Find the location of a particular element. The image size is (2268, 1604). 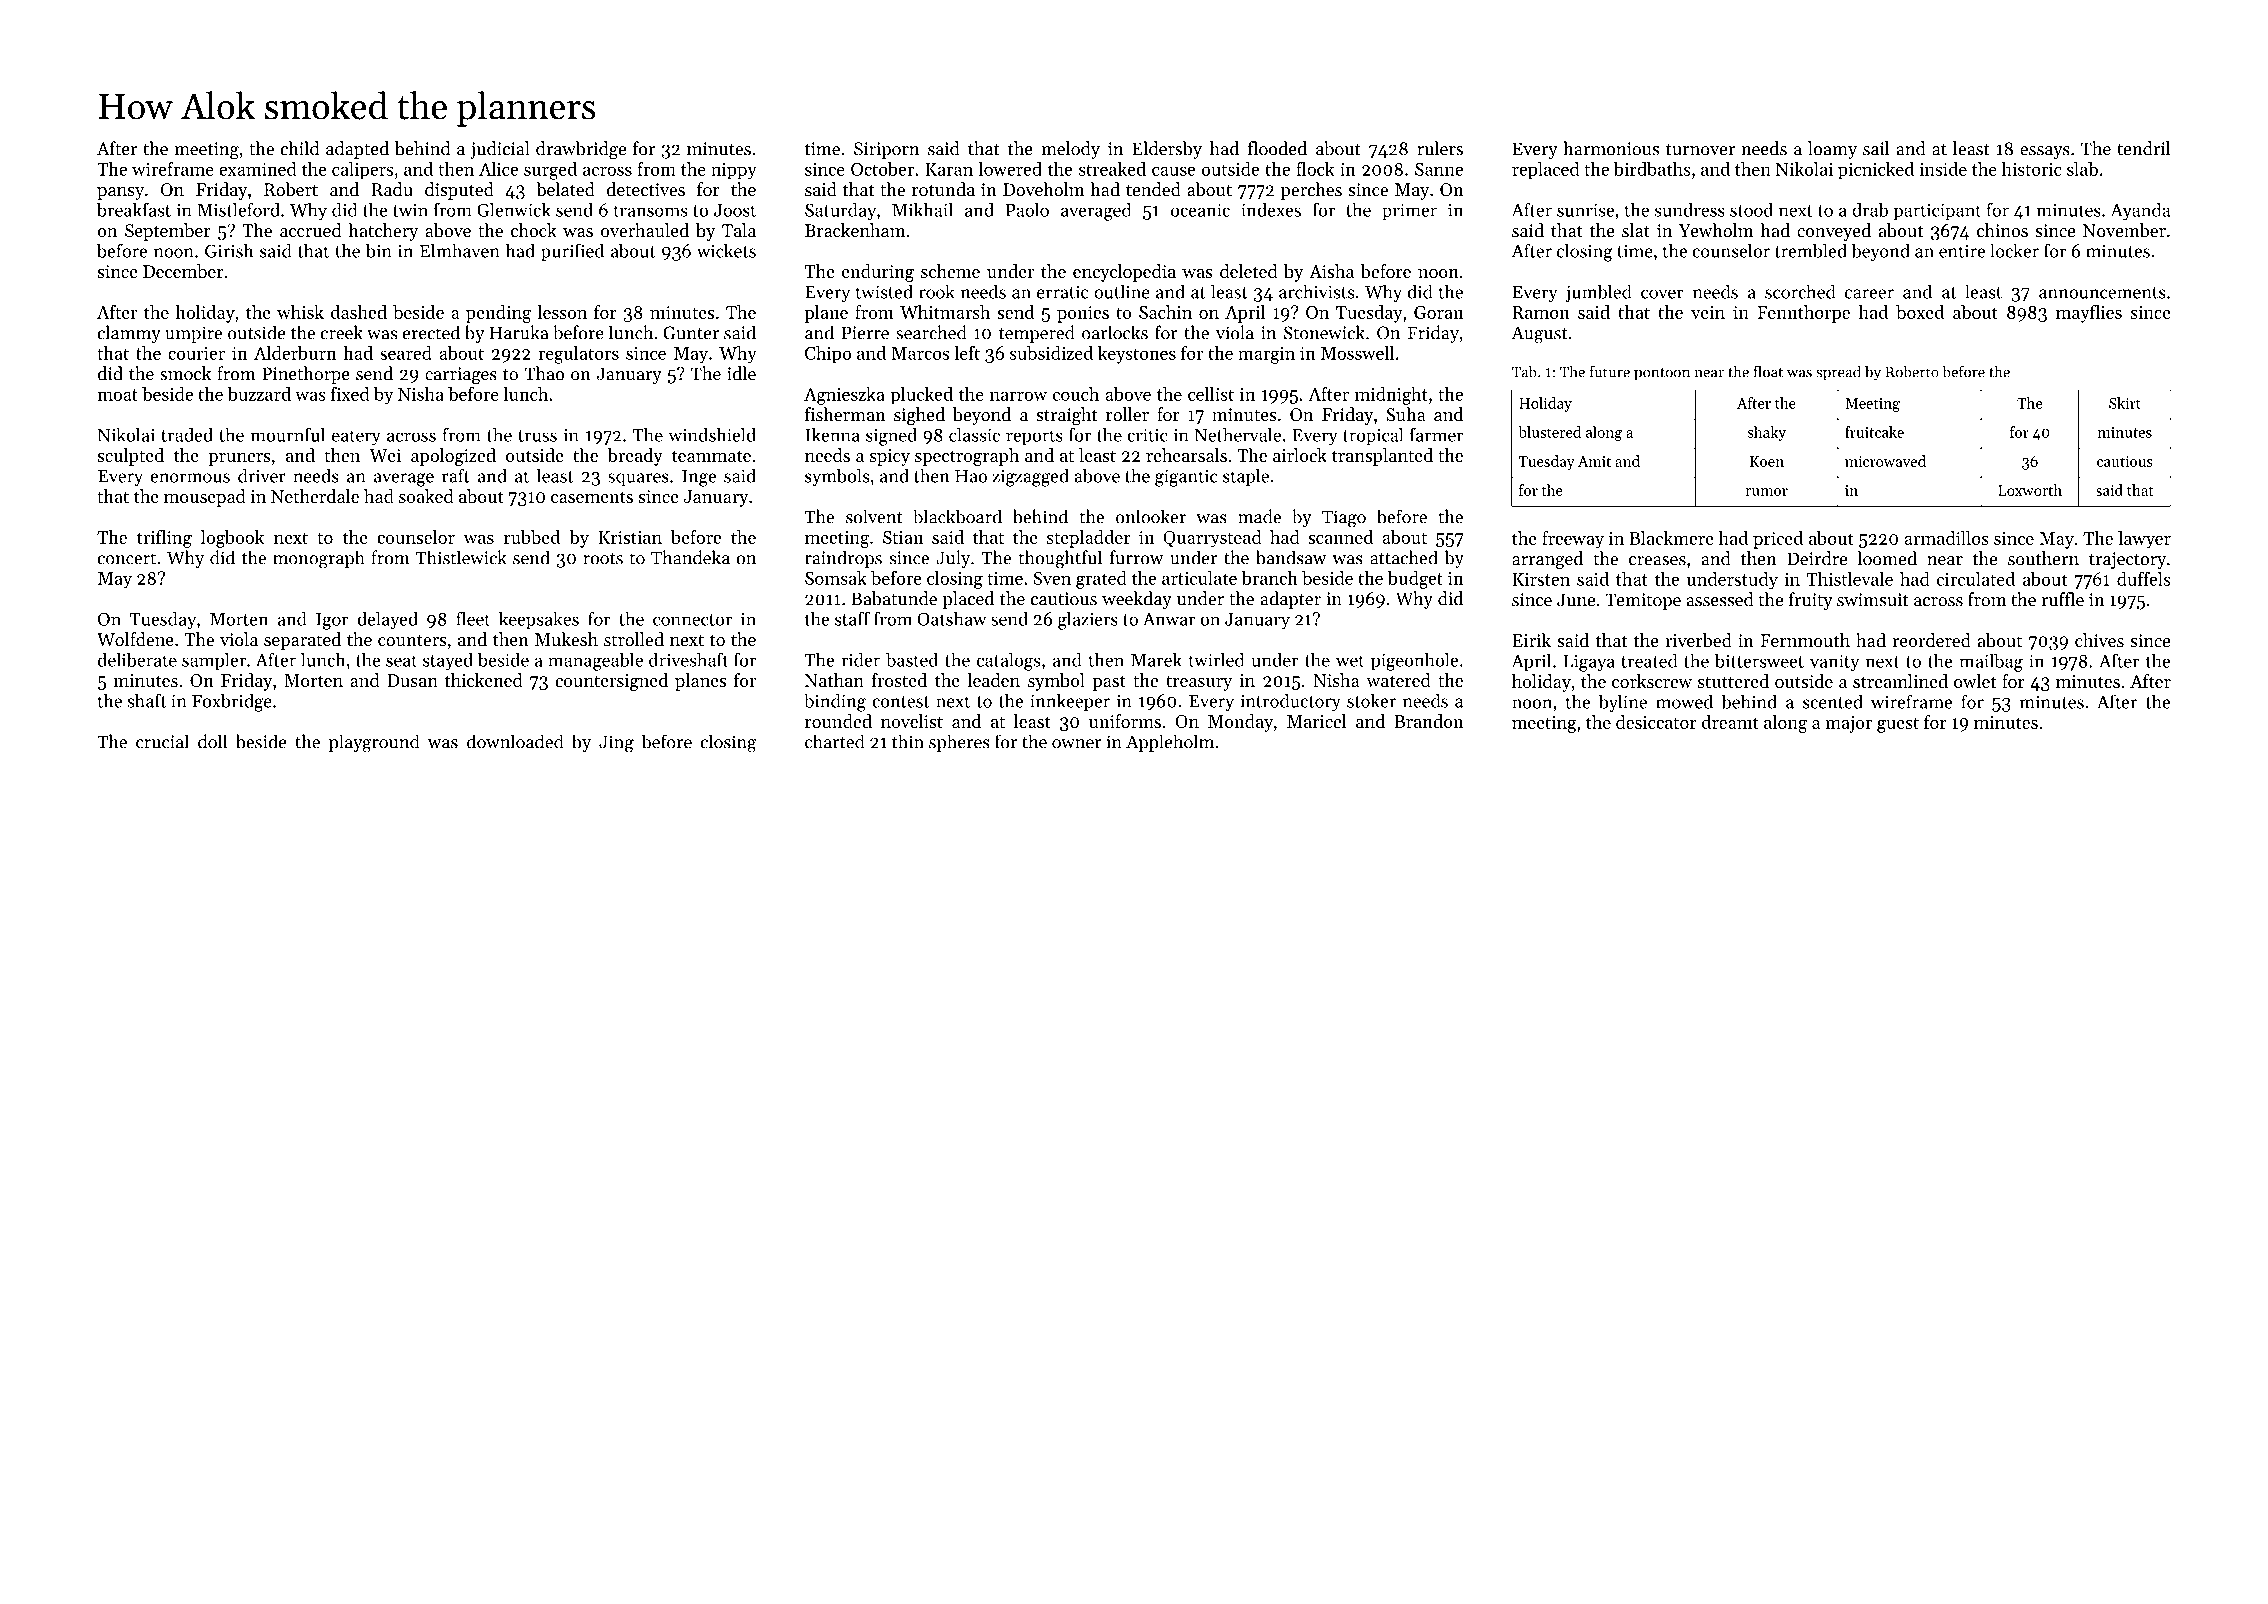

Fernmouth is located at coordinates (1805, 640).
